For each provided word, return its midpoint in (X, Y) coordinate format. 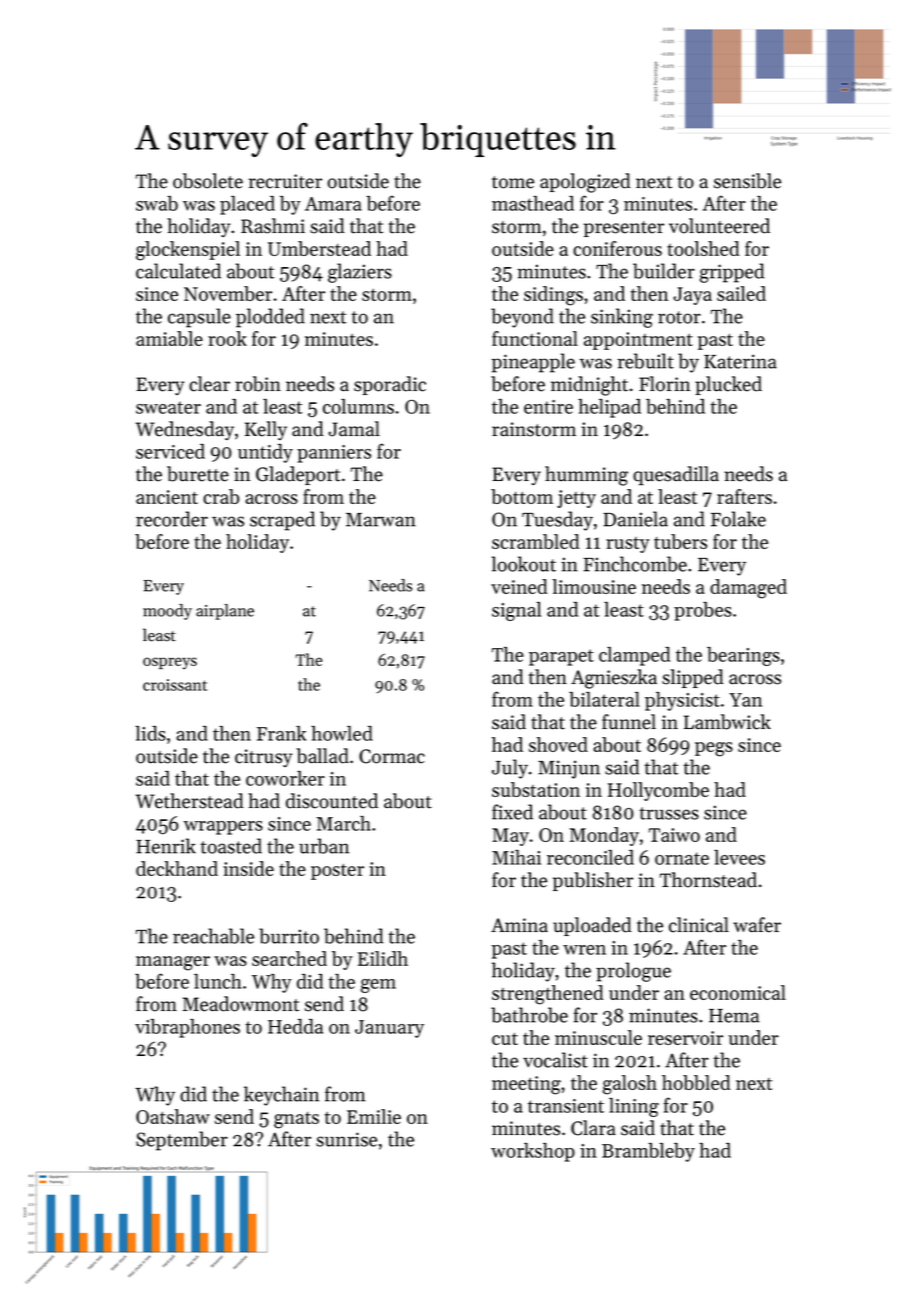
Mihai (516, 857)
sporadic (390, 385)
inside (248, 868)
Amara (333, 204)
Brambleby (648, 1152)
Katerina (740, 361)
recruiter (285, 181)
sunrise (346, 1139)
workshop (533, 1152)
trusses (669, 813)
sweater (168, 407)
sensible (747, 181)
